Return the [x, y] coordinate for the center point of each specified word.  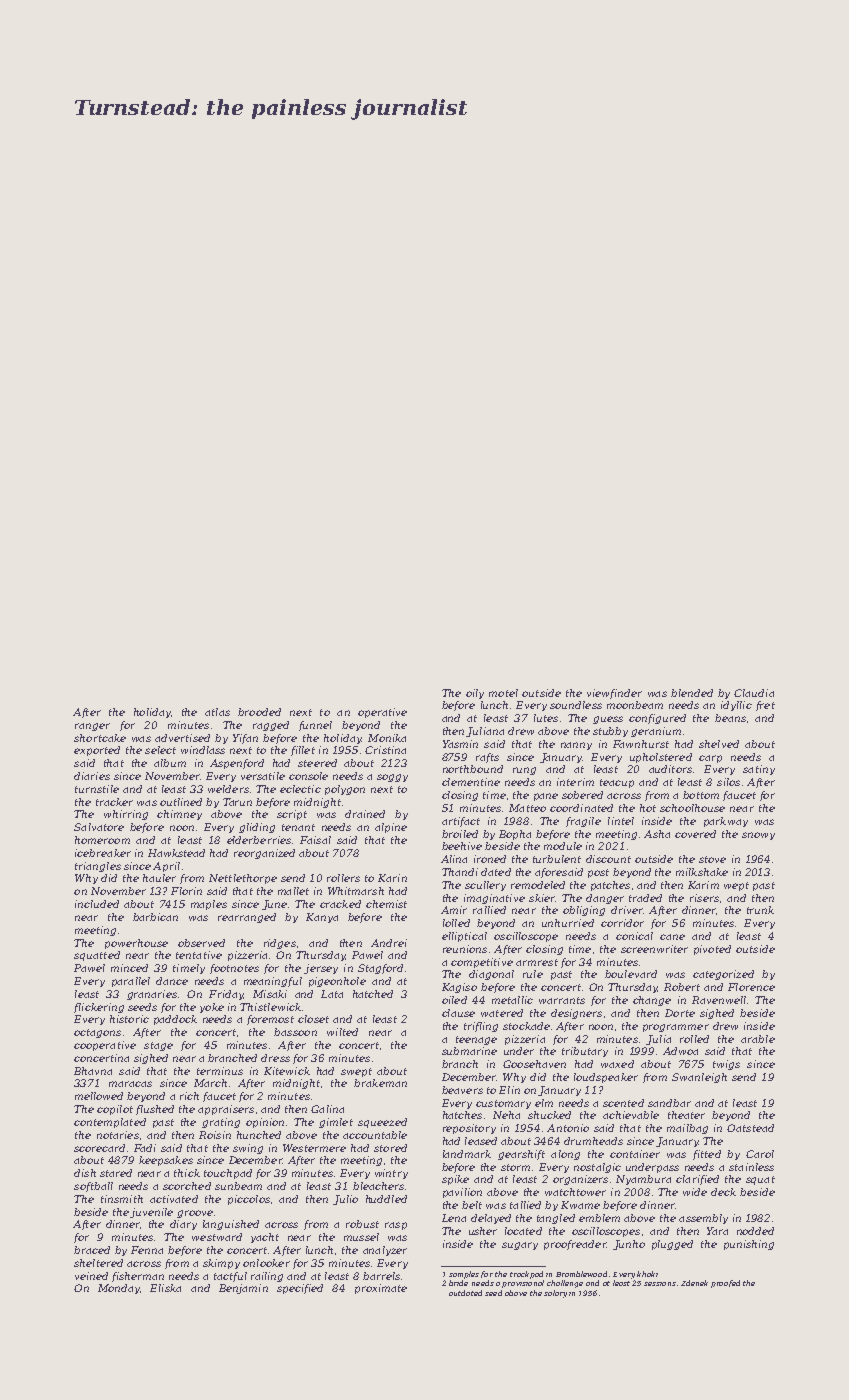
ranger [92, 727]
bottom [701, 795]
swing [248, 1149]
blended [692, 693]
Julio [345, 1200]
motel [503, 693]
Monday [119, 1289]
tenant [298, 827]
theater [686, 1115]
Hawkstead [176, 853]
